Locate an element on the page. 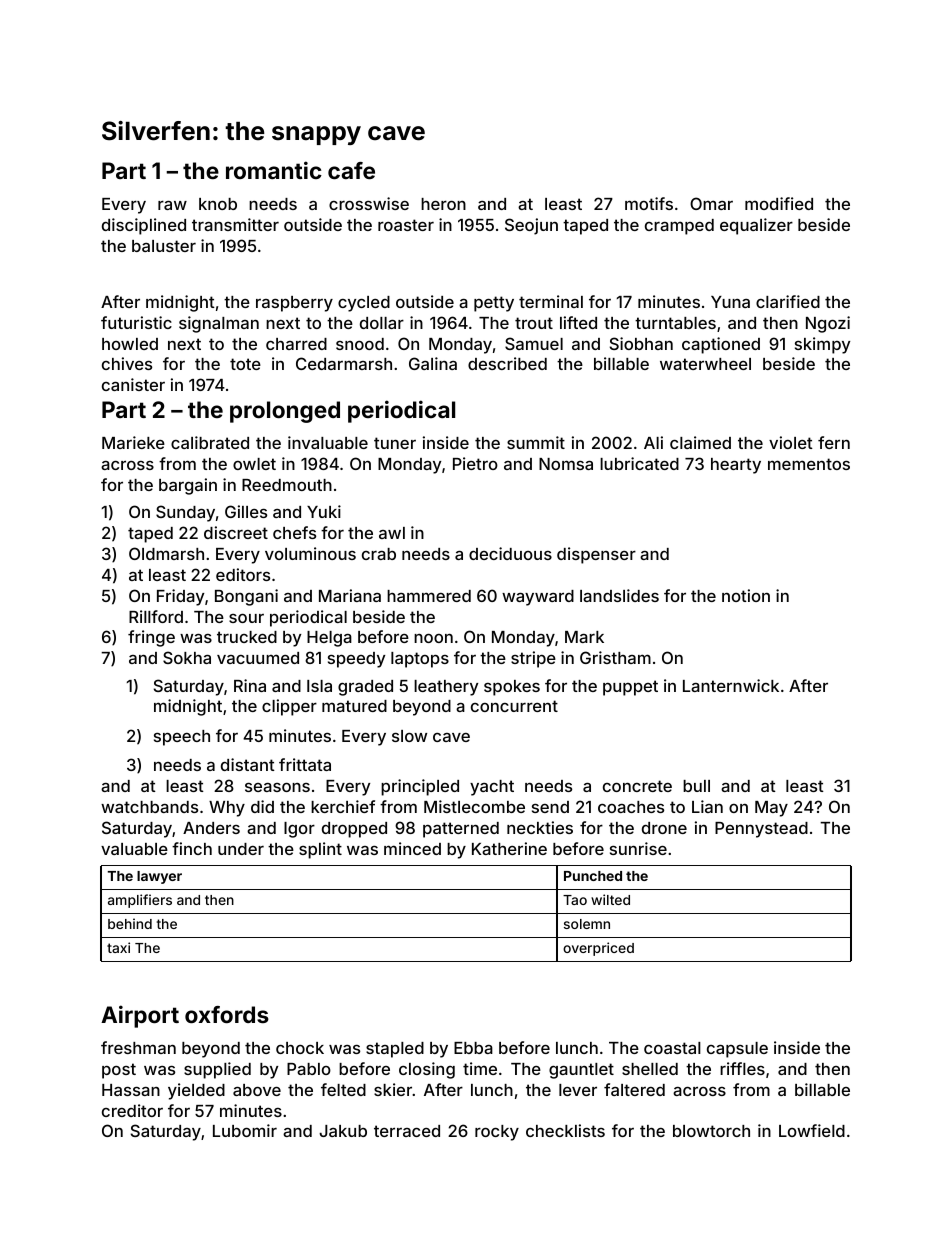 The height and width of the page is (1233, 952). concrete is located at coordinates (637, 786).
